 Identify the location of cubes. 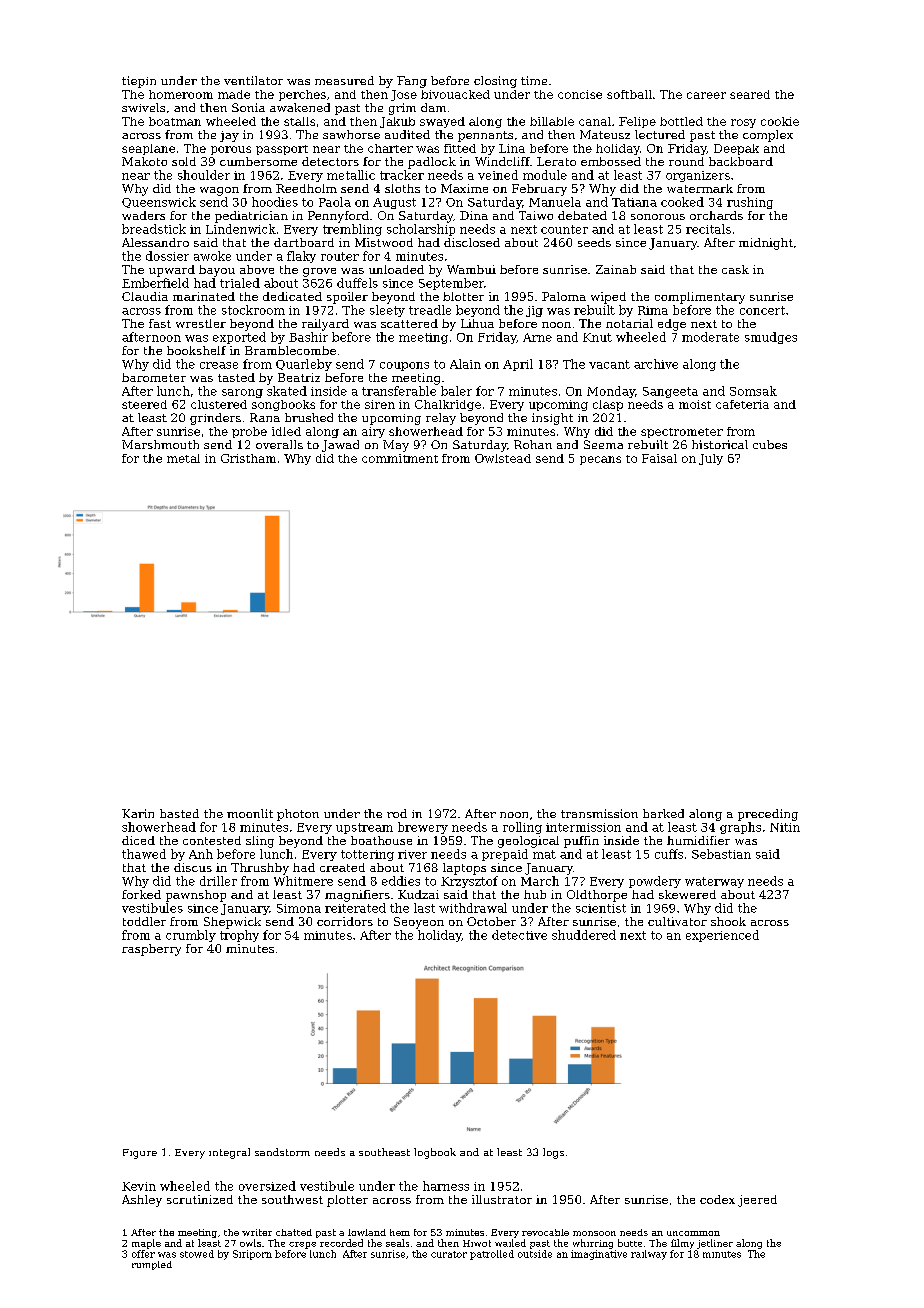
(770, 444).
